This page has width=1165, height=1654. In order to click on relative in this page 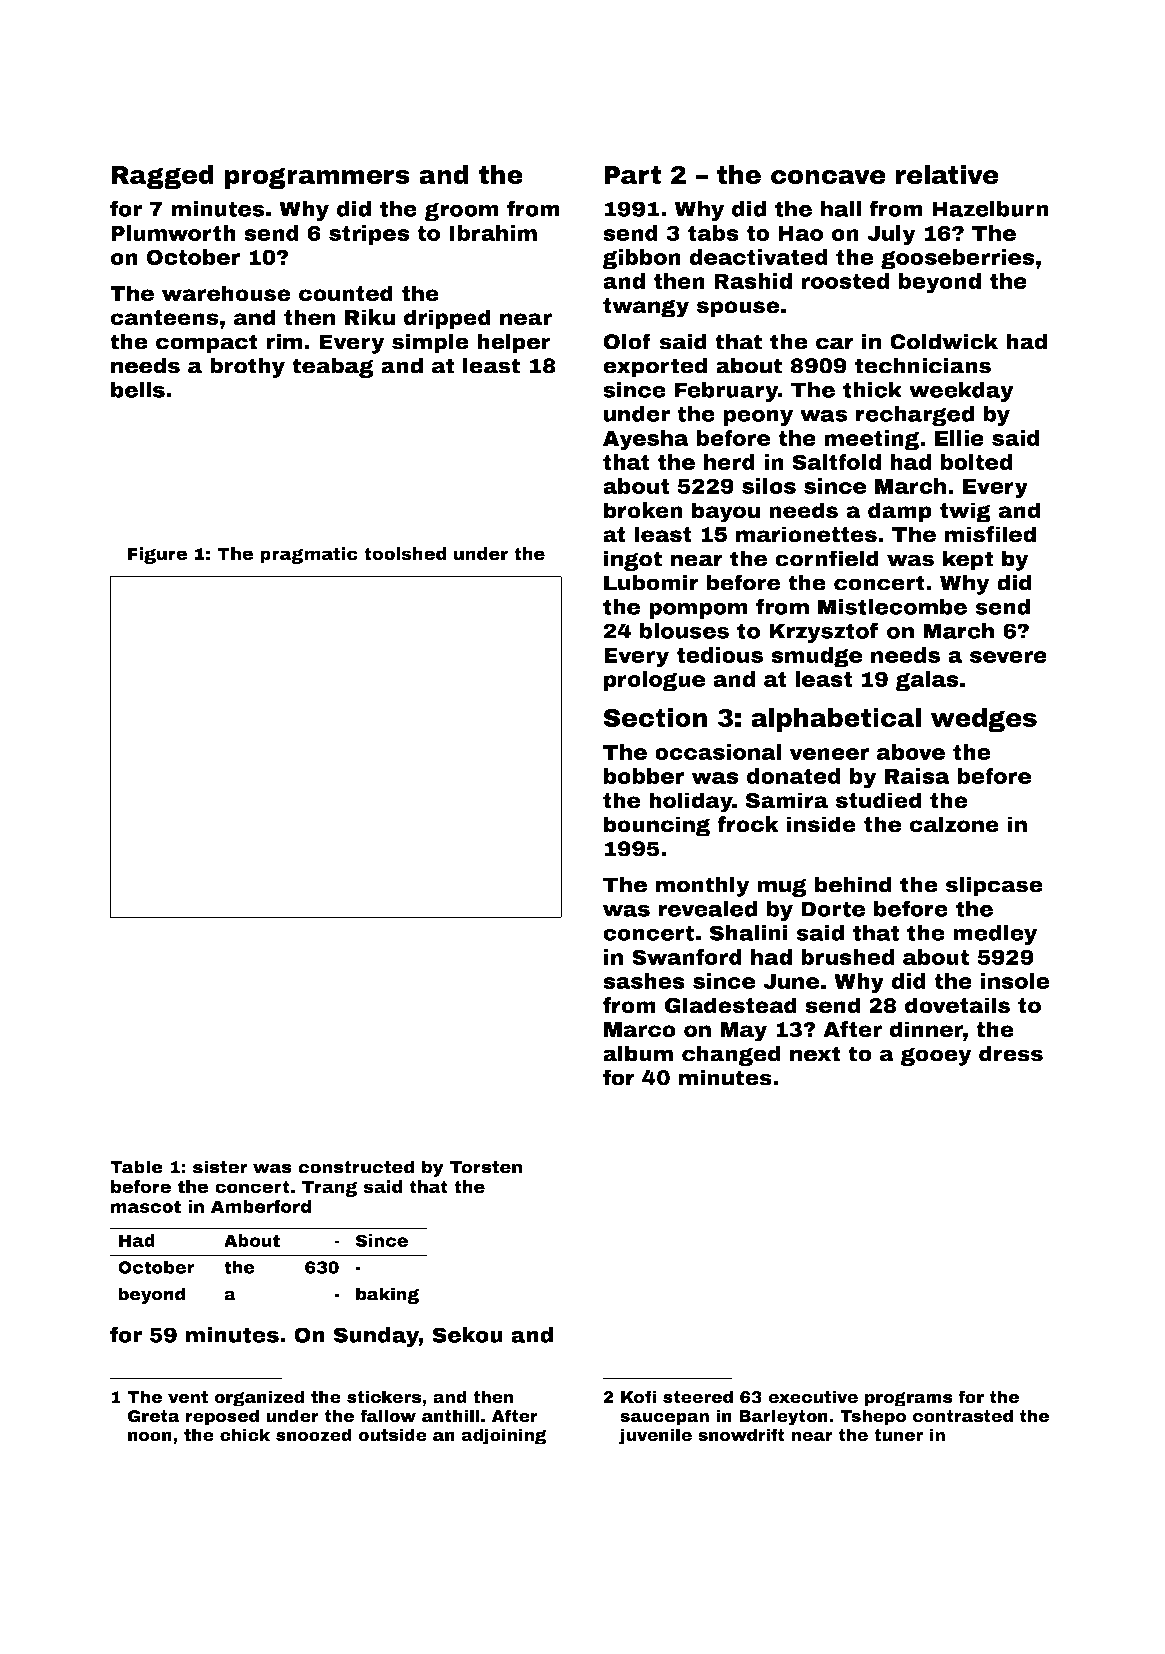, I will do `click(947, 174)`.
